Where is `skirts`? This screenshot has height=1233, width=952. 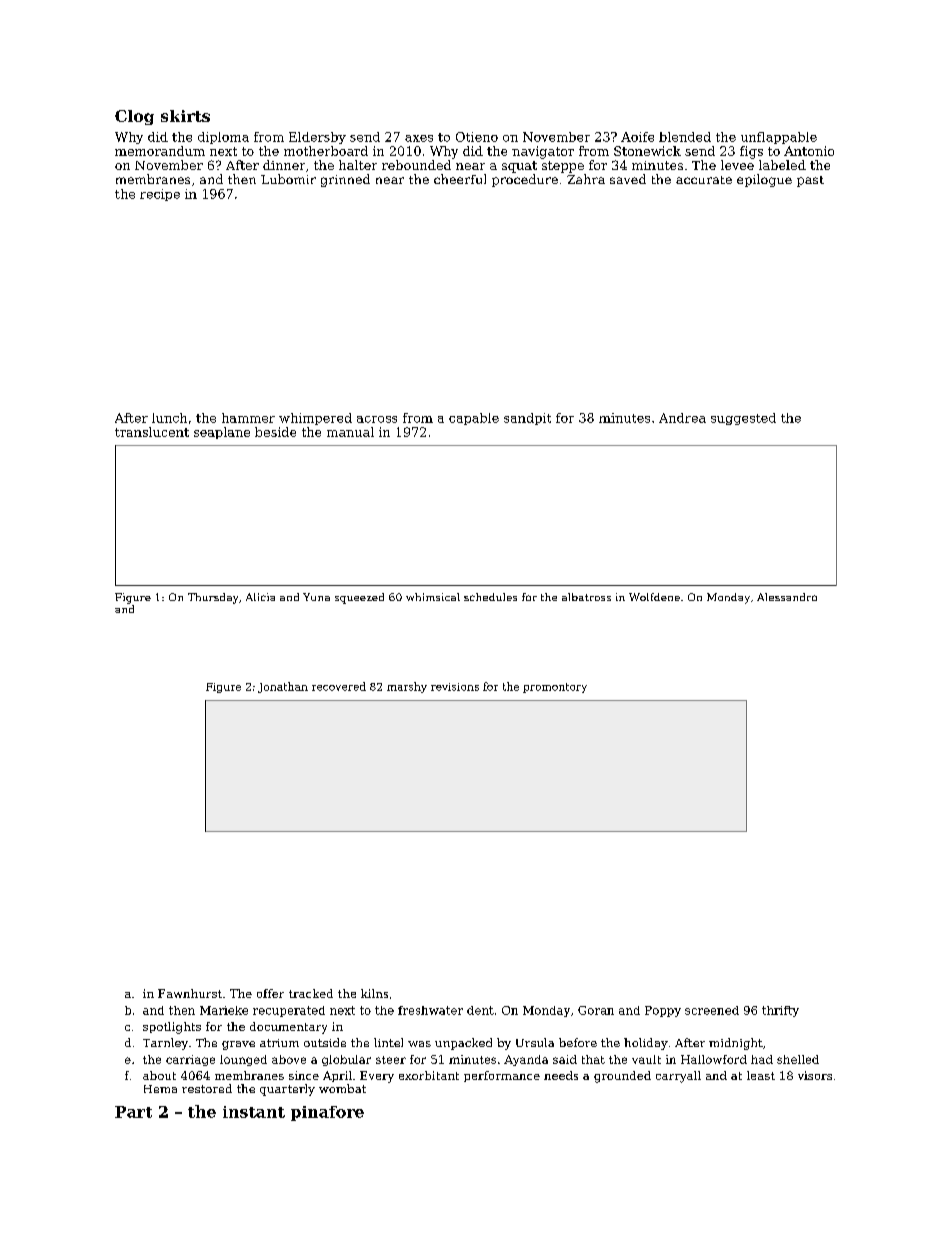 skirts is located at coordinates (185, 116).
